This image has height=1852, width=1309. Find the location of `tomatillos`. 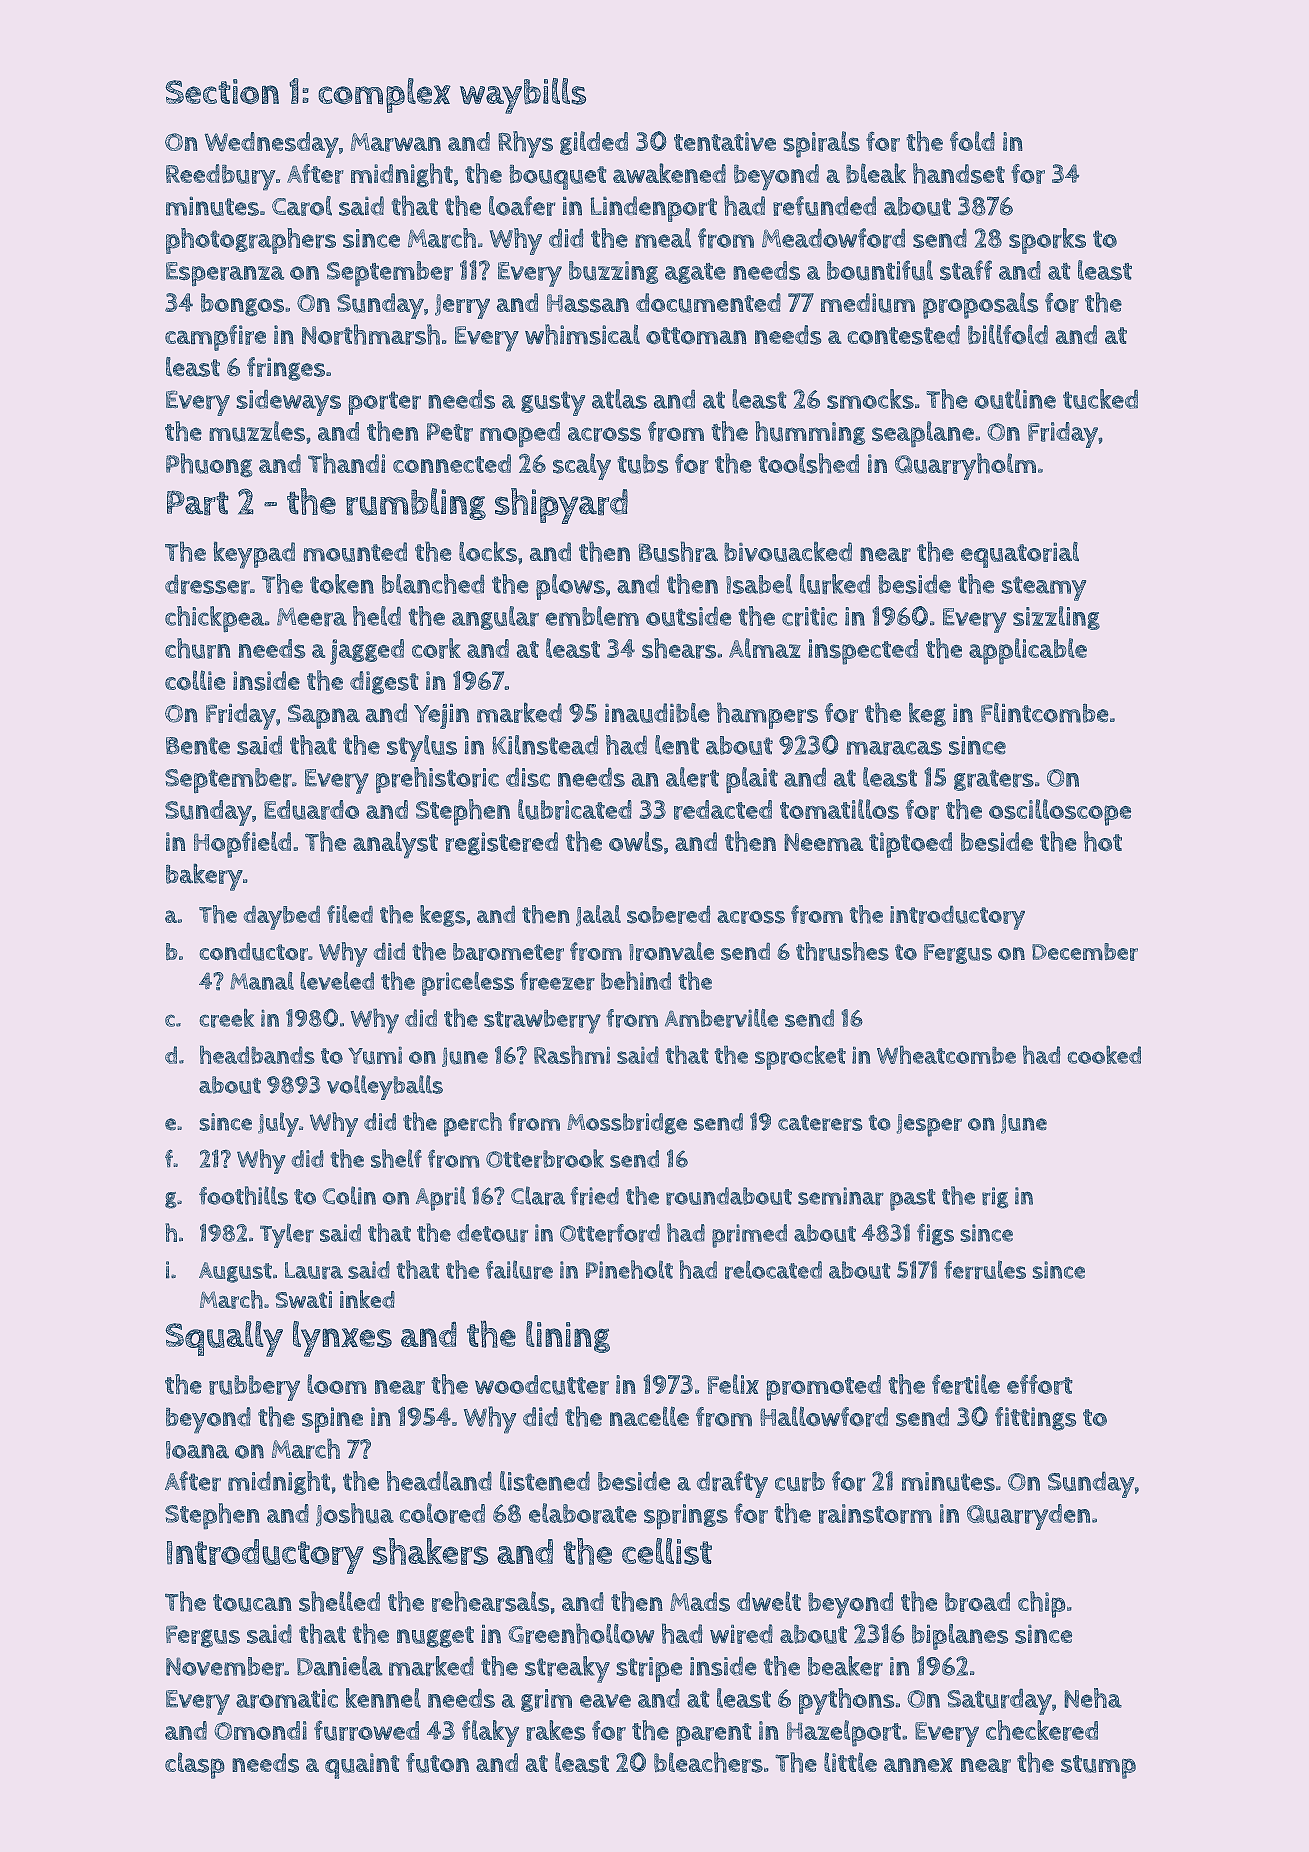

tomatillos is located at coordinates (839, 809).
